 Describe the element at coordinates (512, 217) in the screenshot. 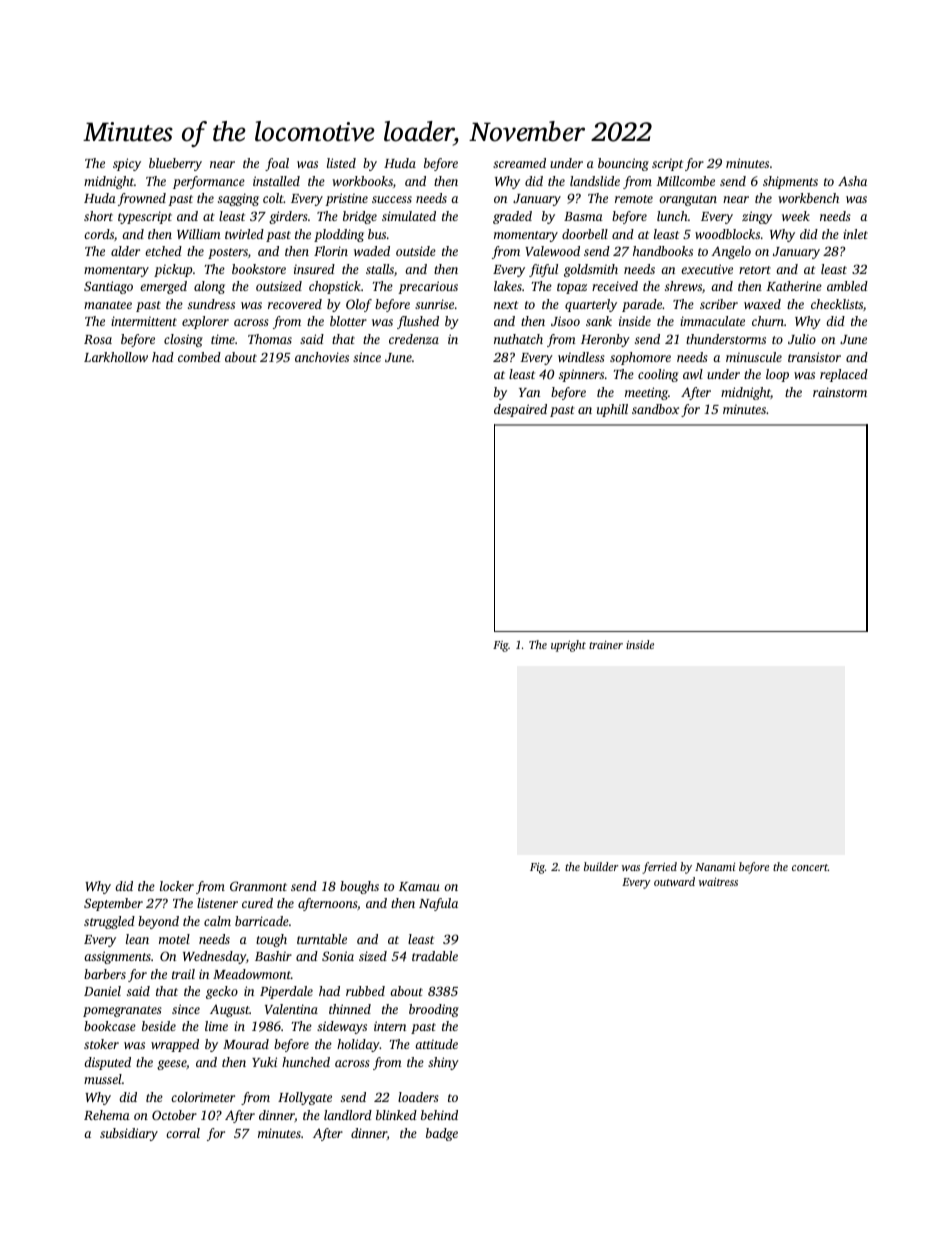

I see `graded` at that location.
